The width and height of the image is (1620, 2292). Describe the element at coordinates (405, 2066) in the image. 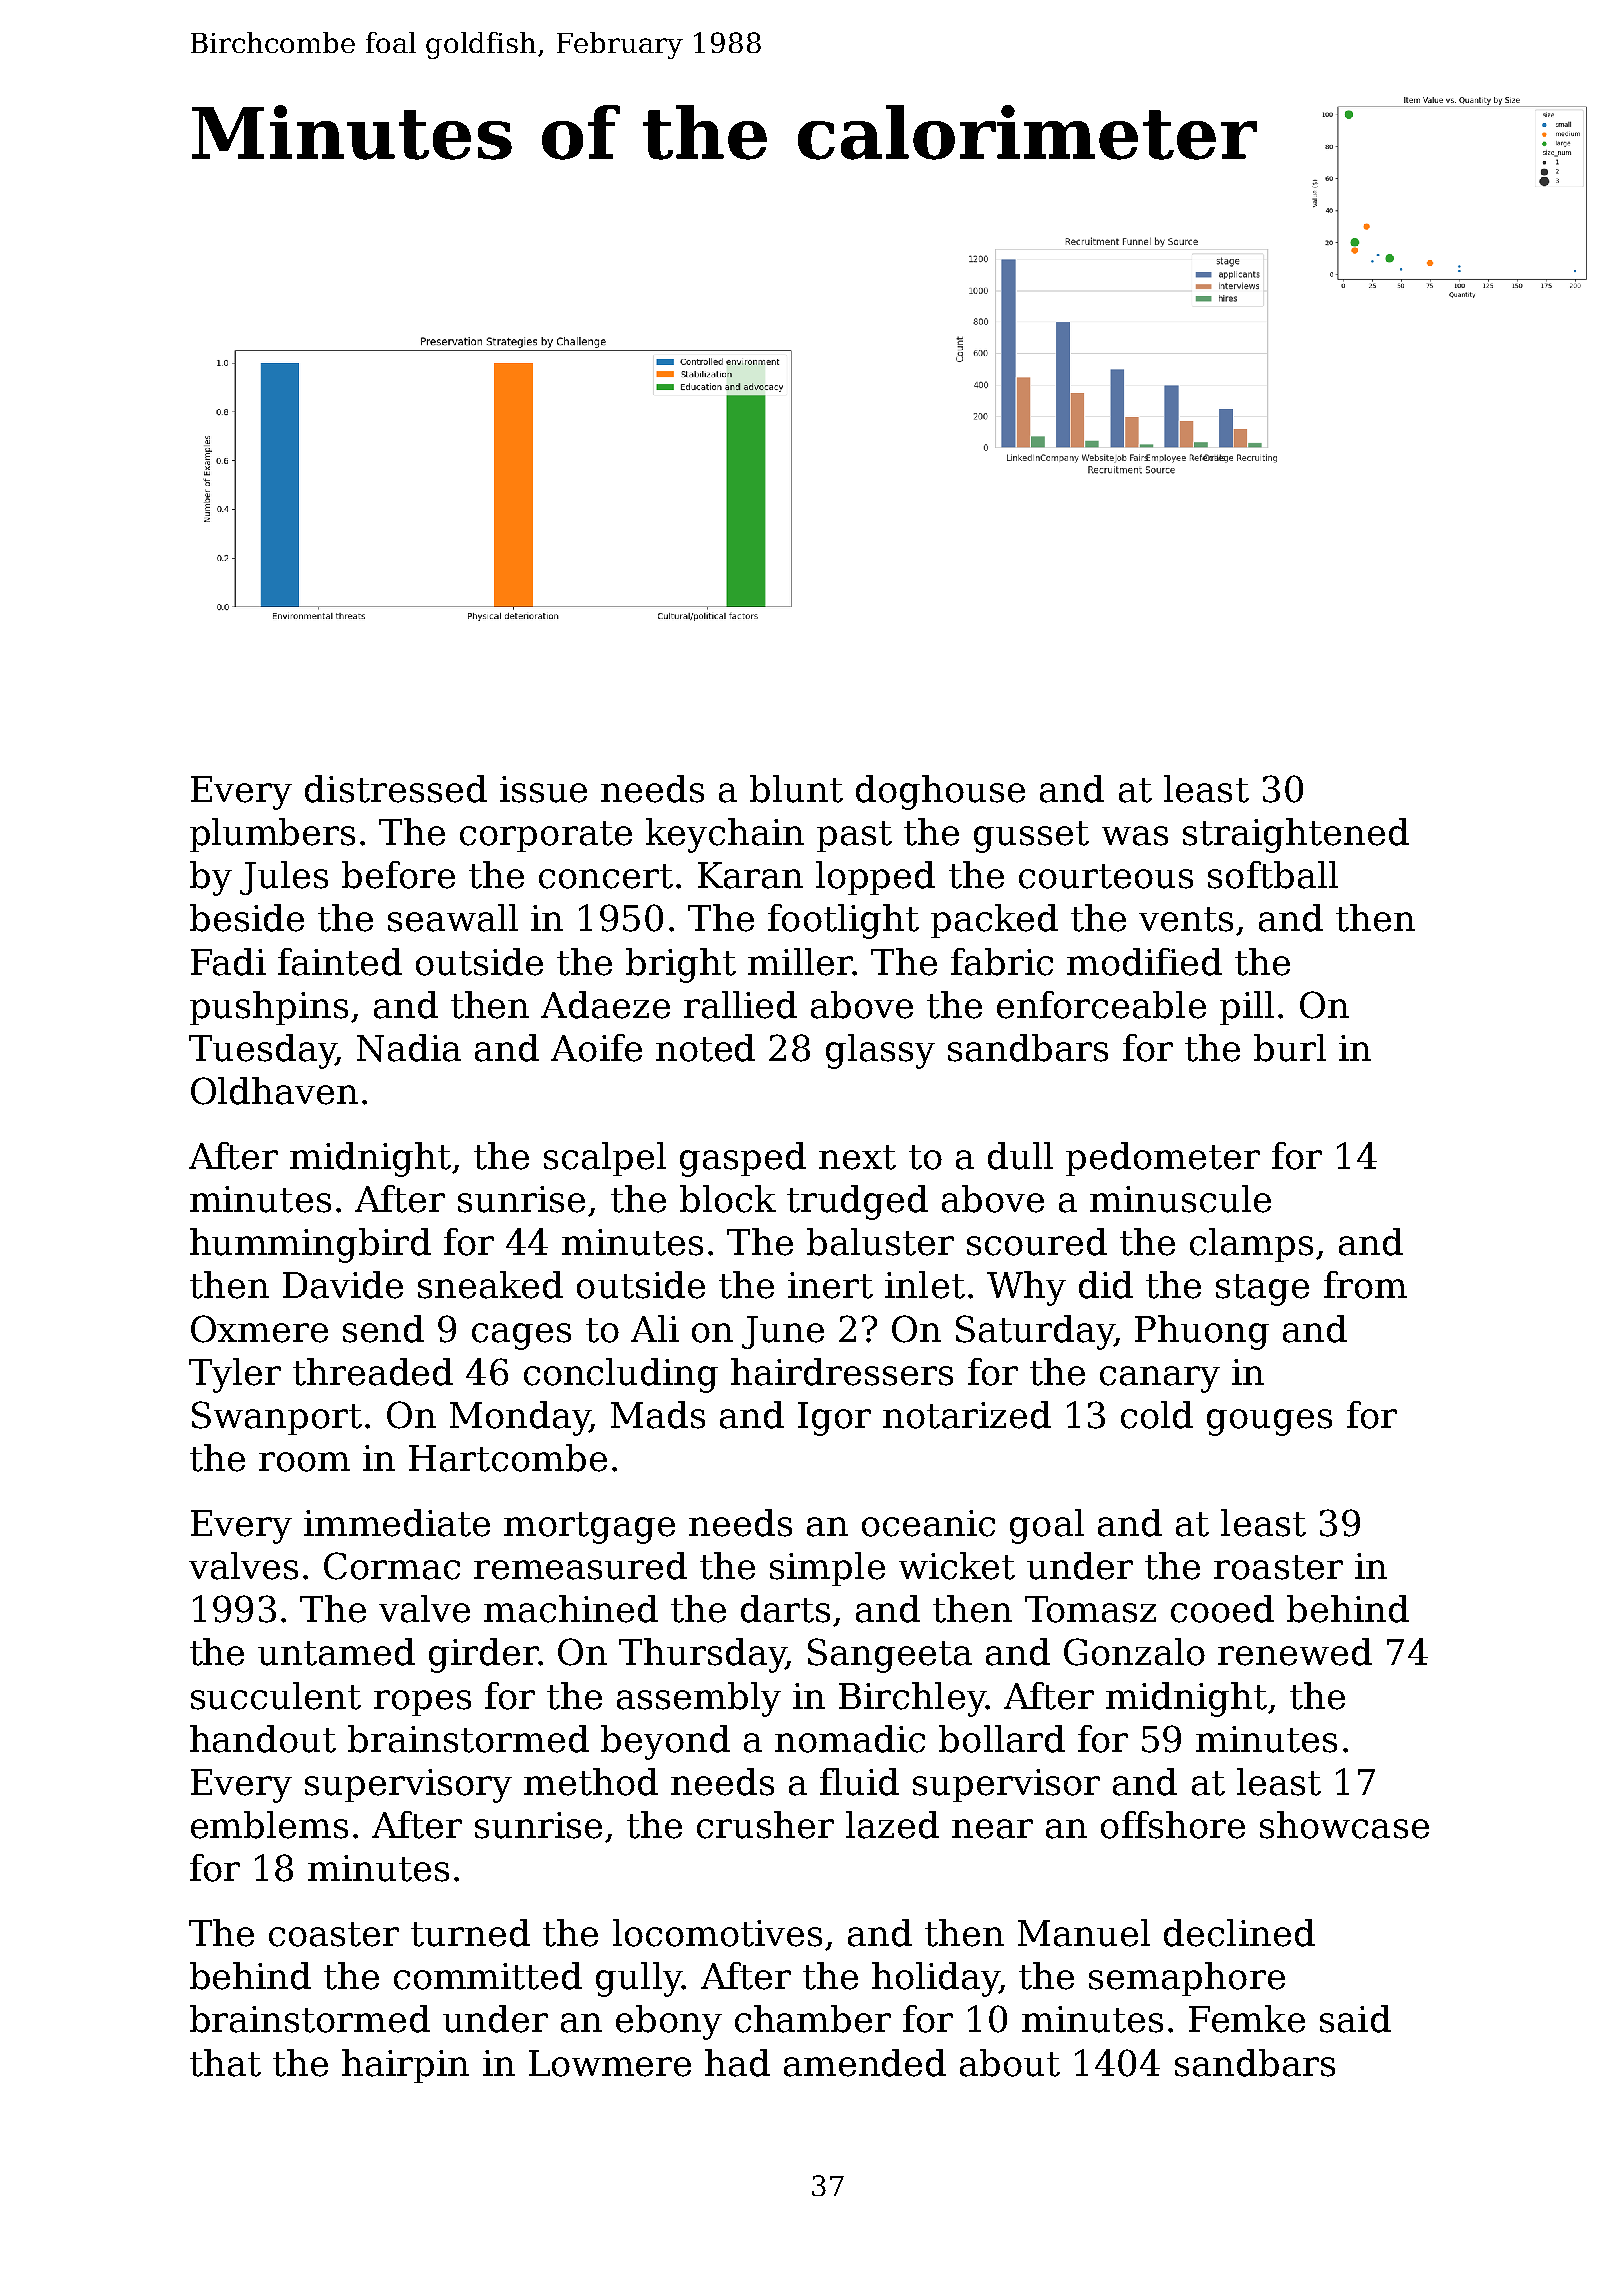

I see `hairpin` at that location.
